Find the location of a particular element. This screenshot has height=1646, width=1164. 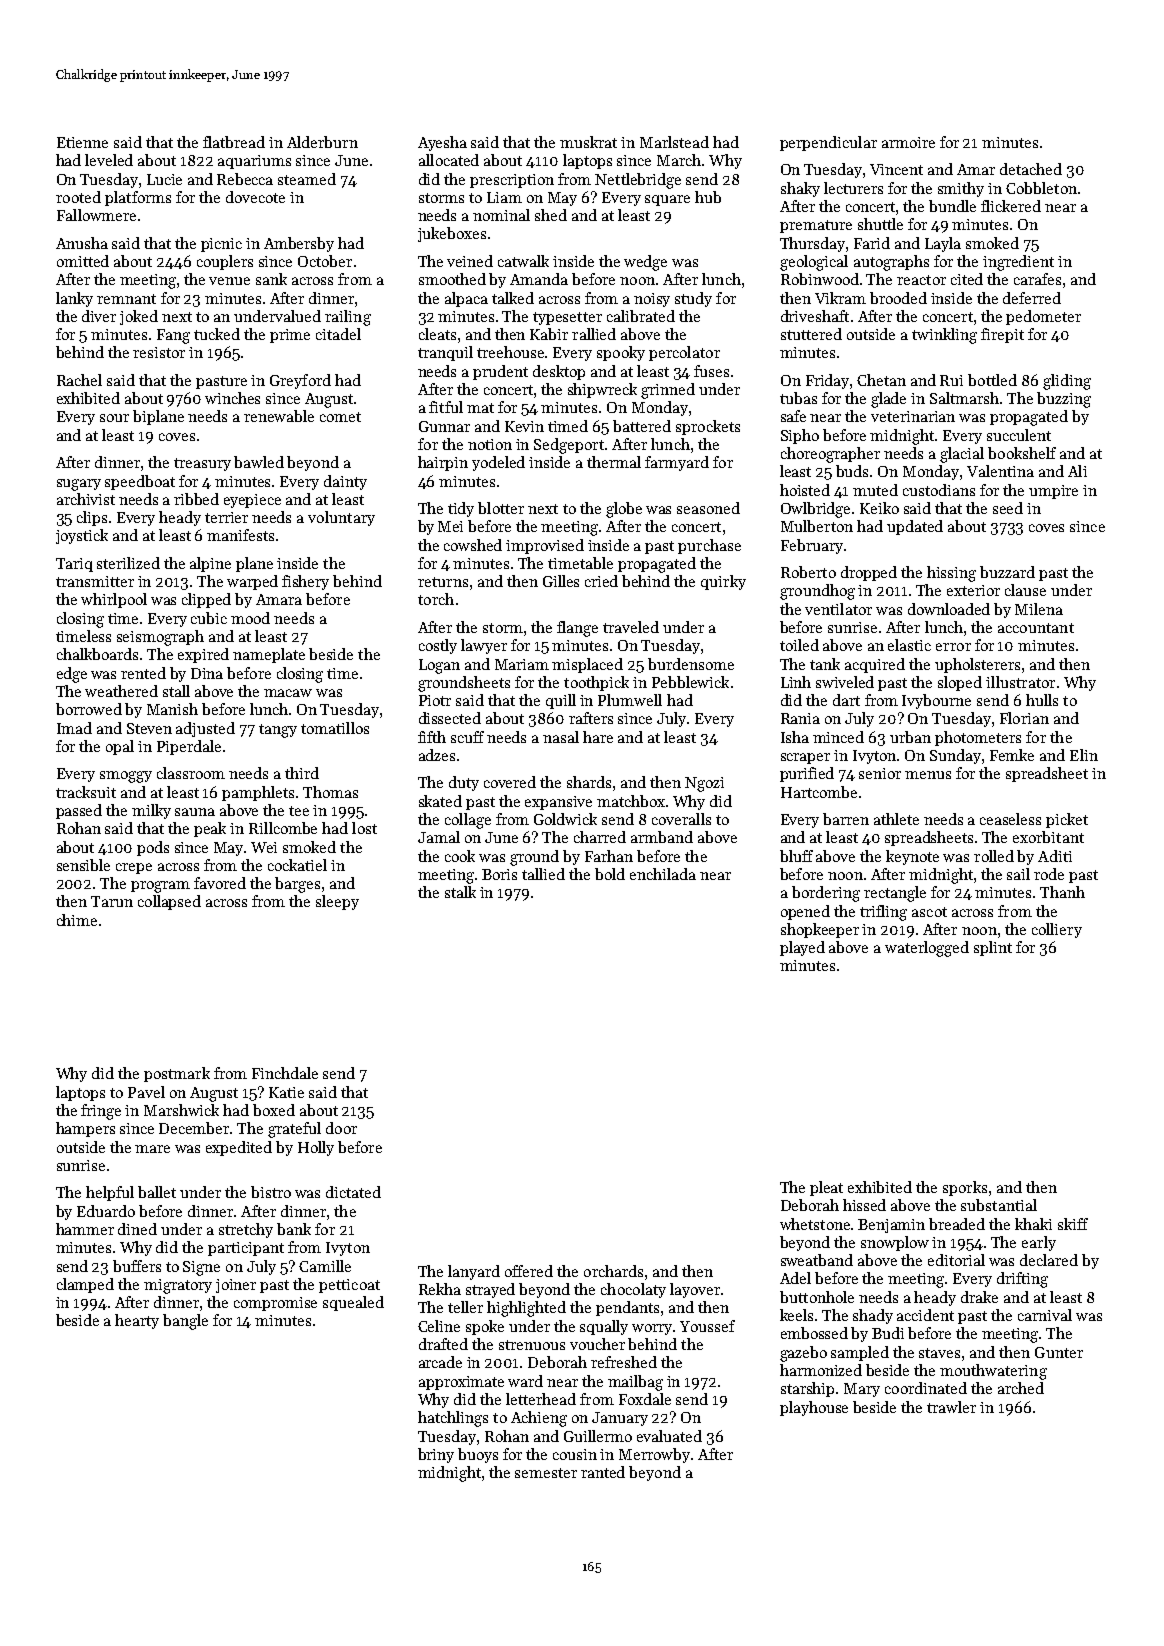

twinkling is located at coordinates (944, 336).
